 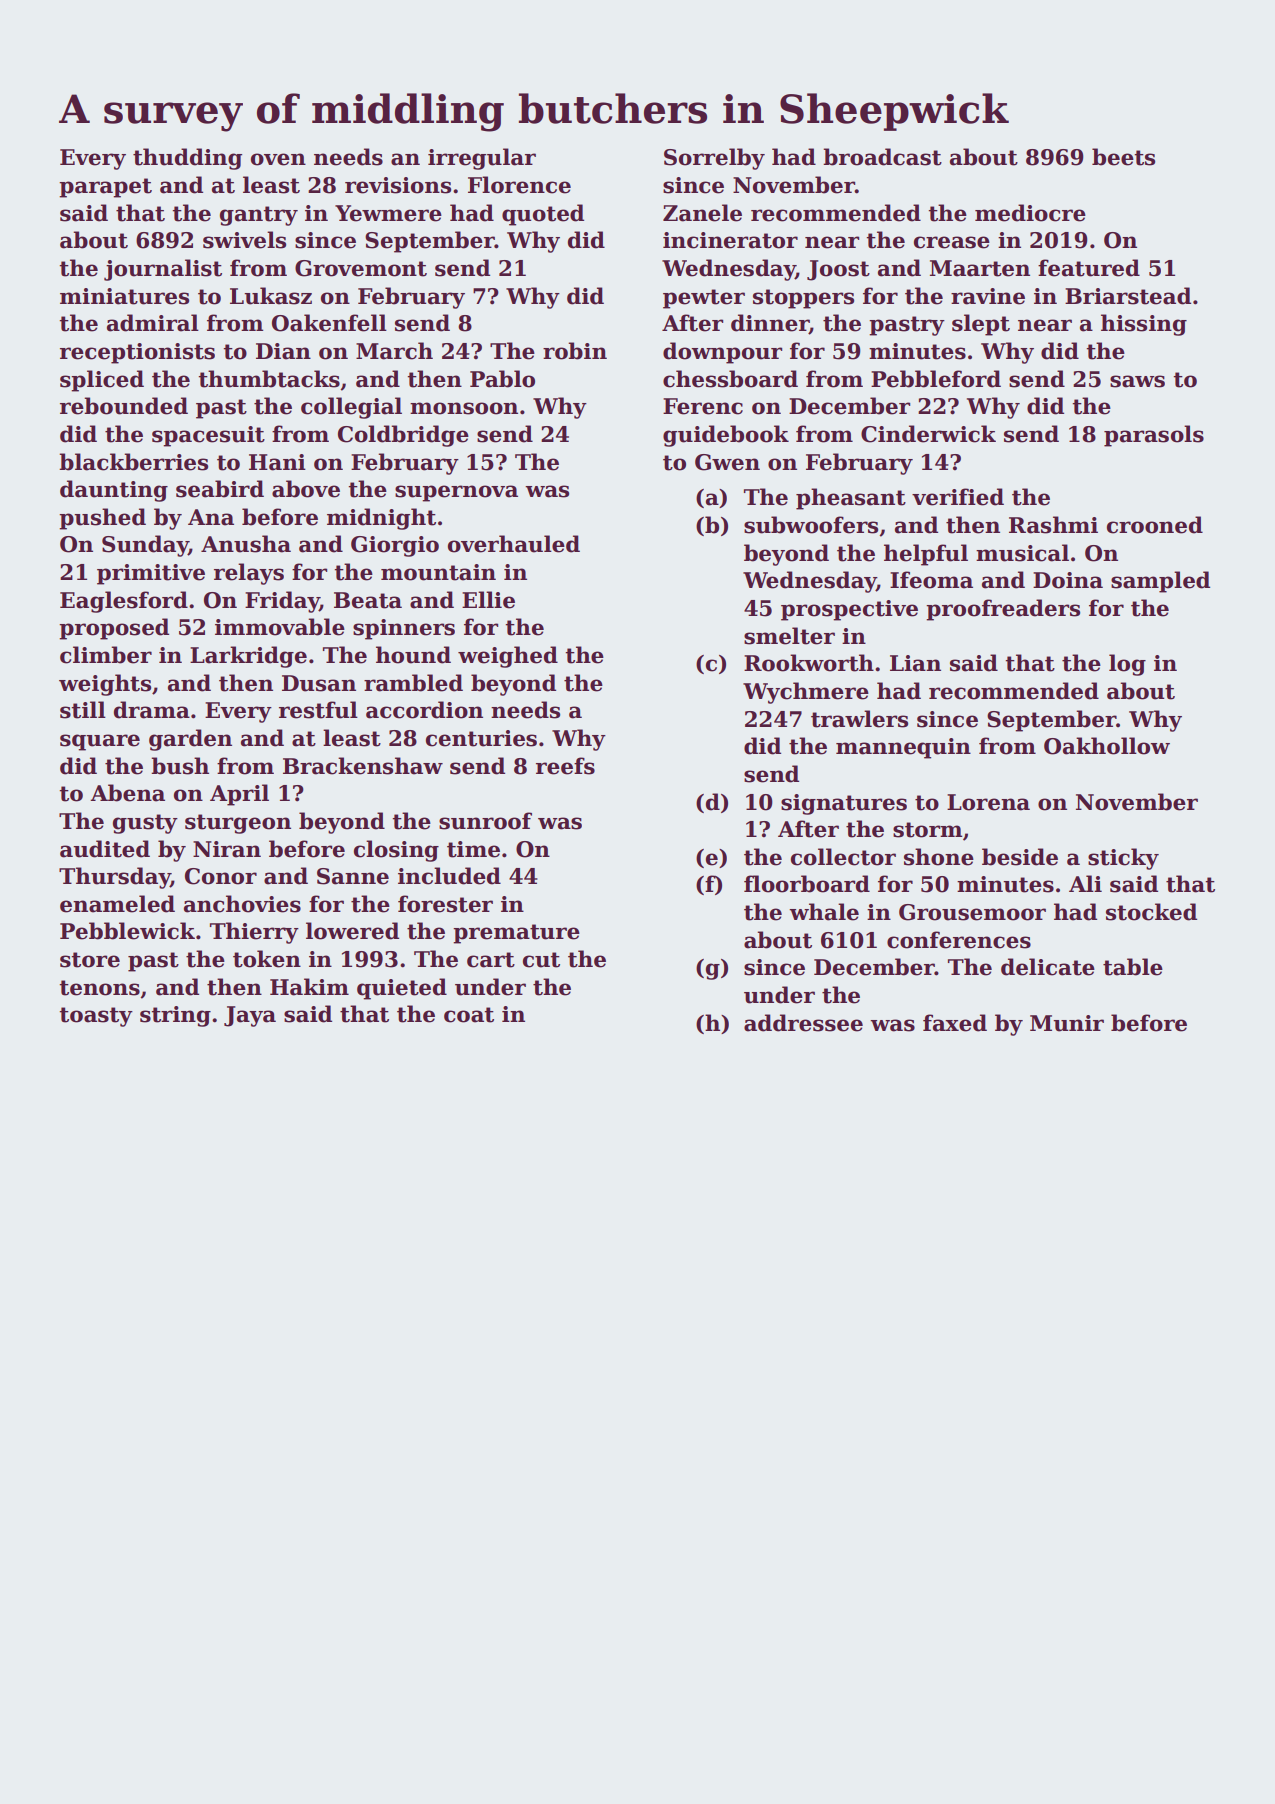 I want to click on Grovemont, so click(x=361, y=268).
